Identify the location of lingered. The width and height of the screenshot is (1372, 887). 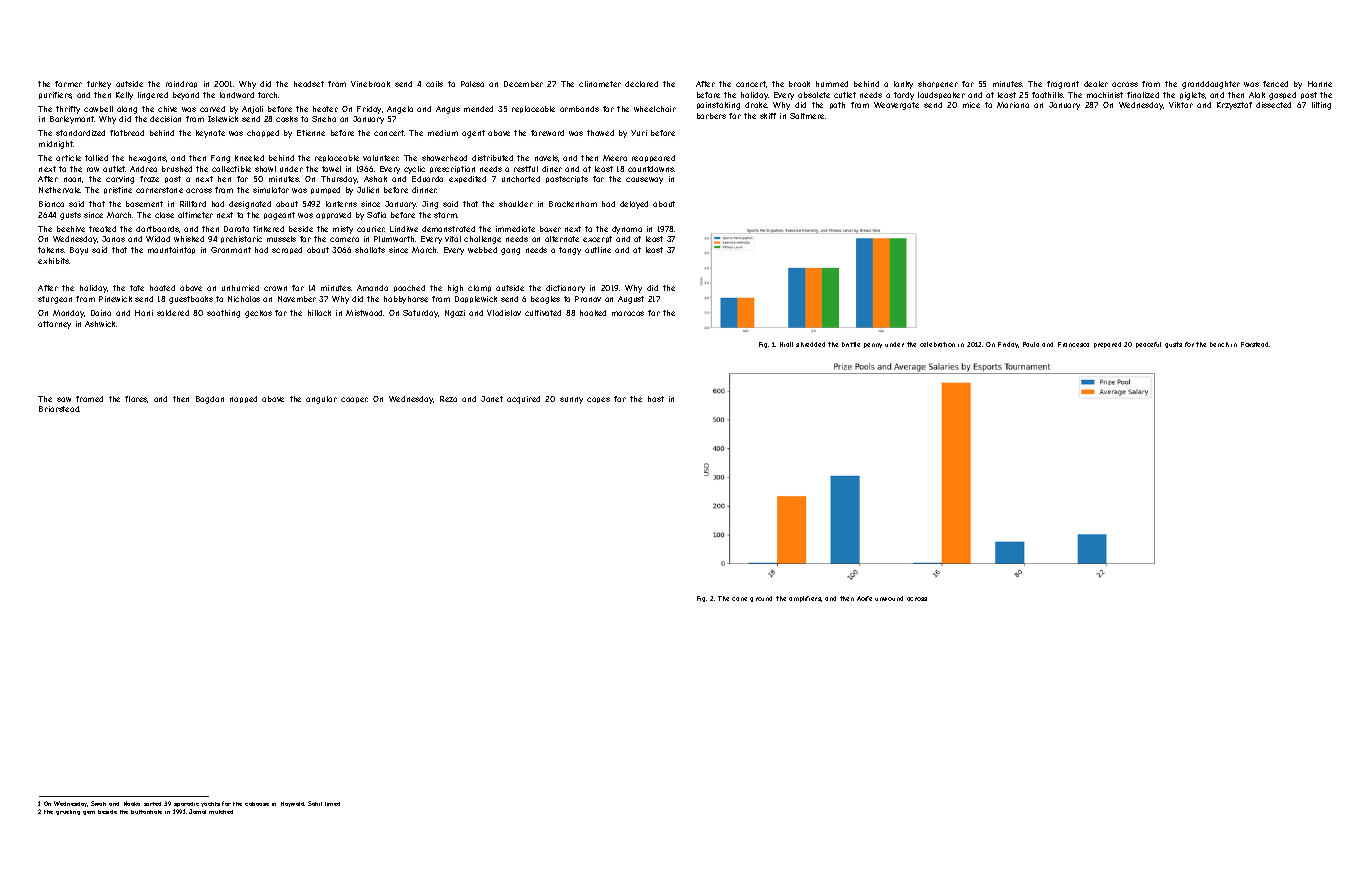
(153, 96).
